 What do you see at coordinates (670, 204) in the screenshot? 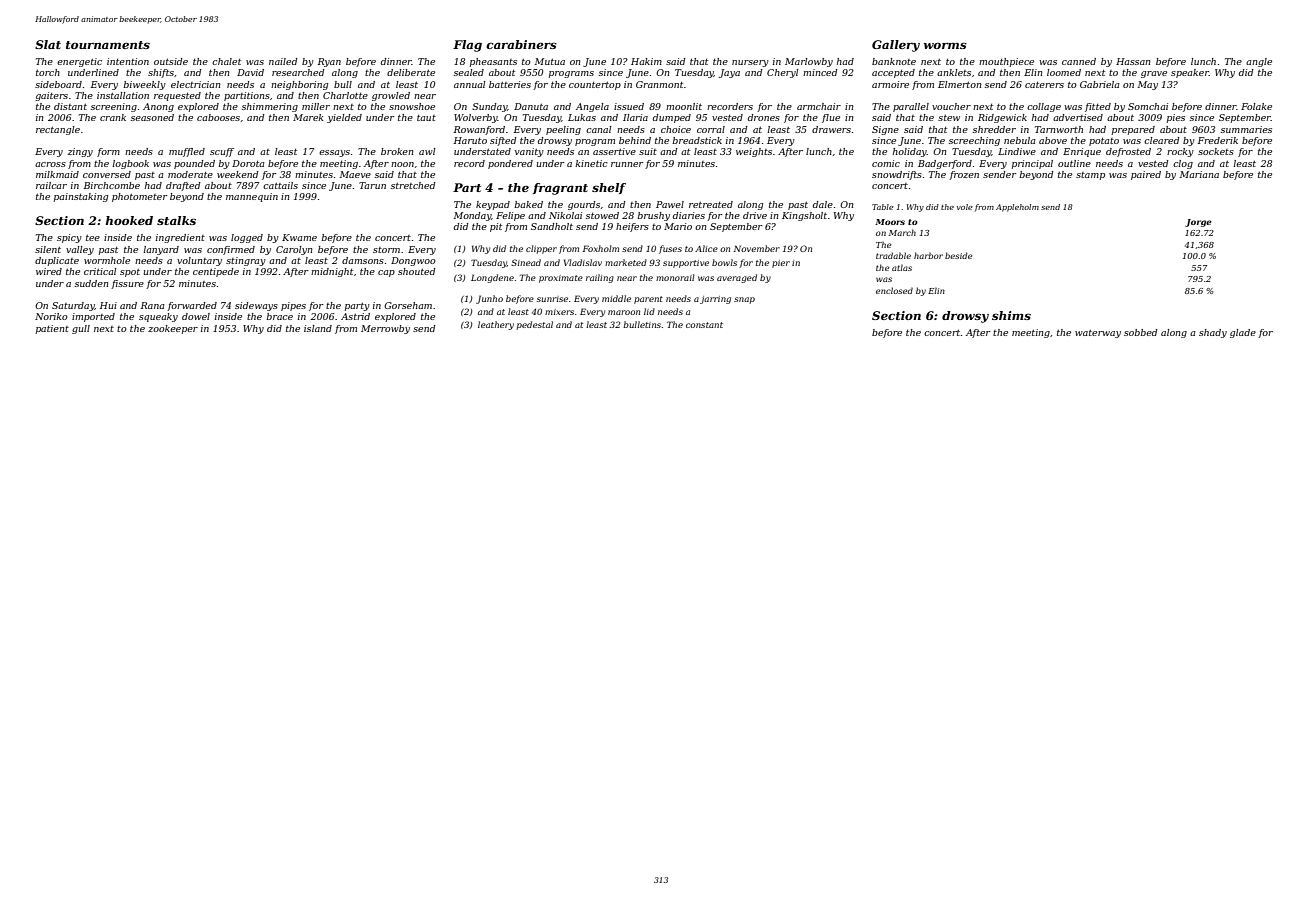
I see `Pawel` at bounding box center [670, 204].
